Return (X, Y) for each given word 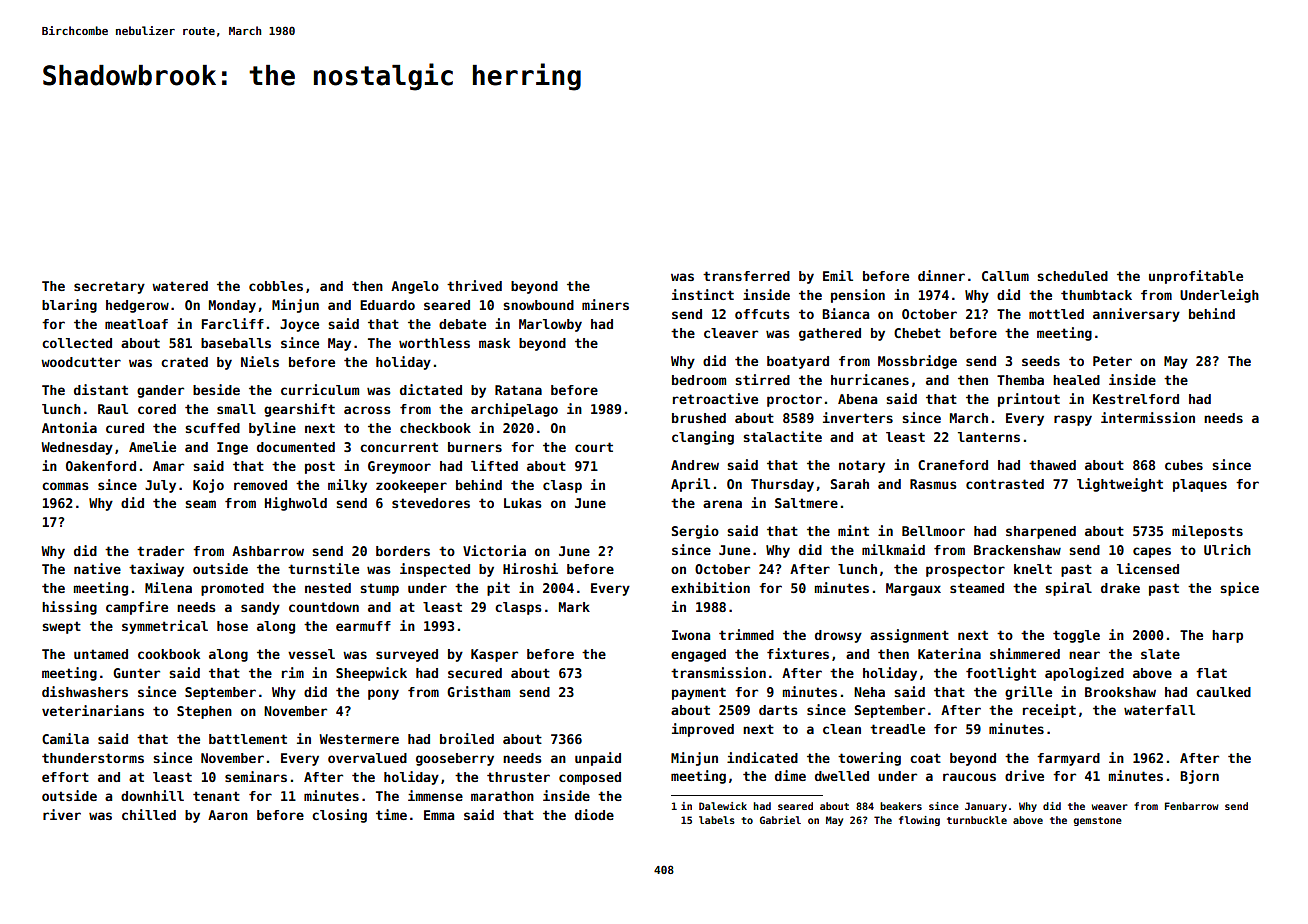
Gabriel (780, 820)
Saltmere (806, 503)
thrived (474, 285)
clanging (703, 438)
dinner (941, 275)
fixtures (798, 653)
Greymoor (399, 467)
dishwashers (85, 691)
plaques (1200, 485)
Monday (232, 306)
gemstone (1097, 821)
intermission (1148, 417)
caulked (1223, 692)
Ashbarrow (268, 551)
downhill (152, 795)
